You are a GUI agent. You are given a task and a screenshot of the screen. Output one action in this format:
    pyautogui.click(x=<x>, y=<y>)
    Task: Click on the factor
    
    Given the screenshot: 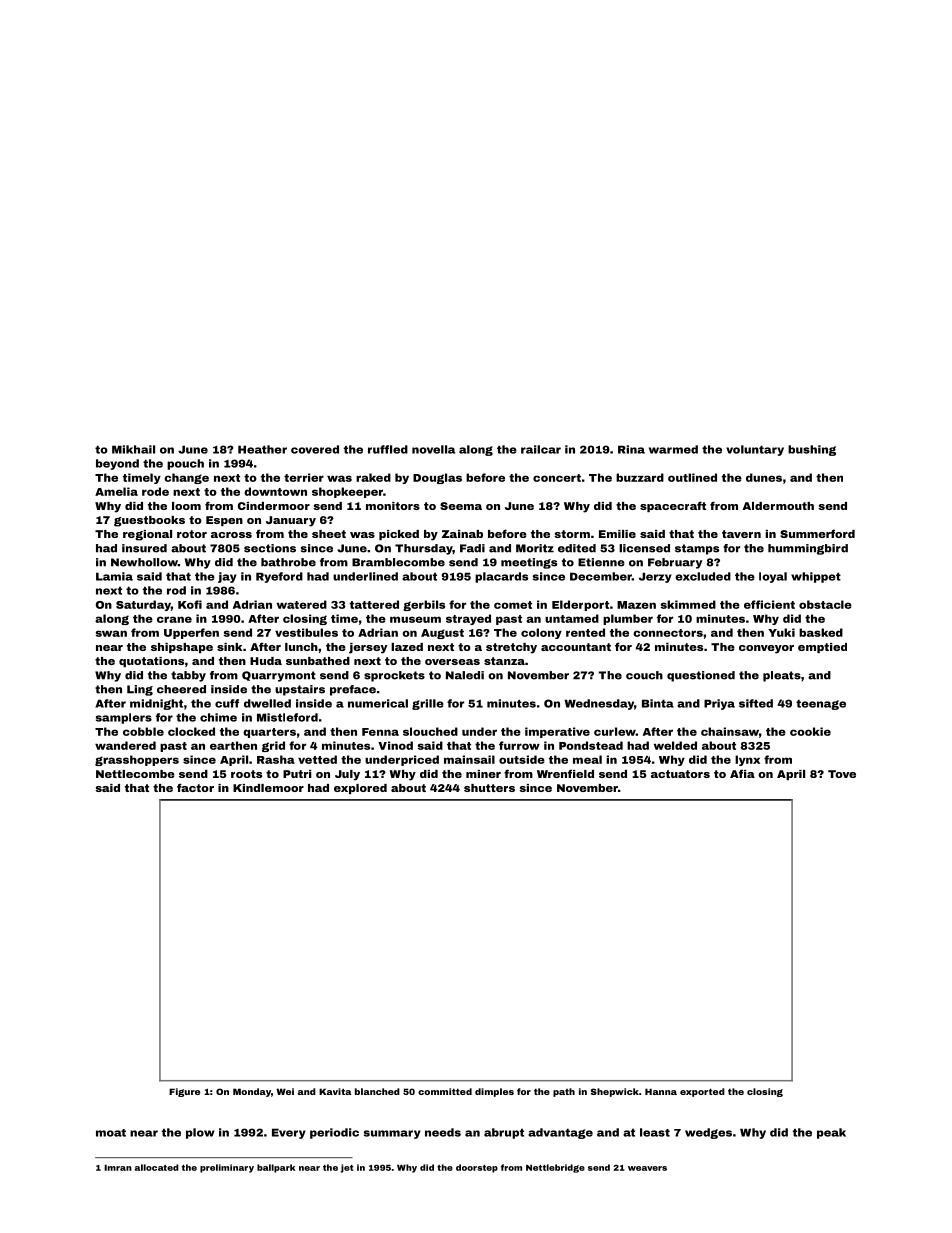 What is the action you would take?
    pyautogui.click(x=195, y=787)
